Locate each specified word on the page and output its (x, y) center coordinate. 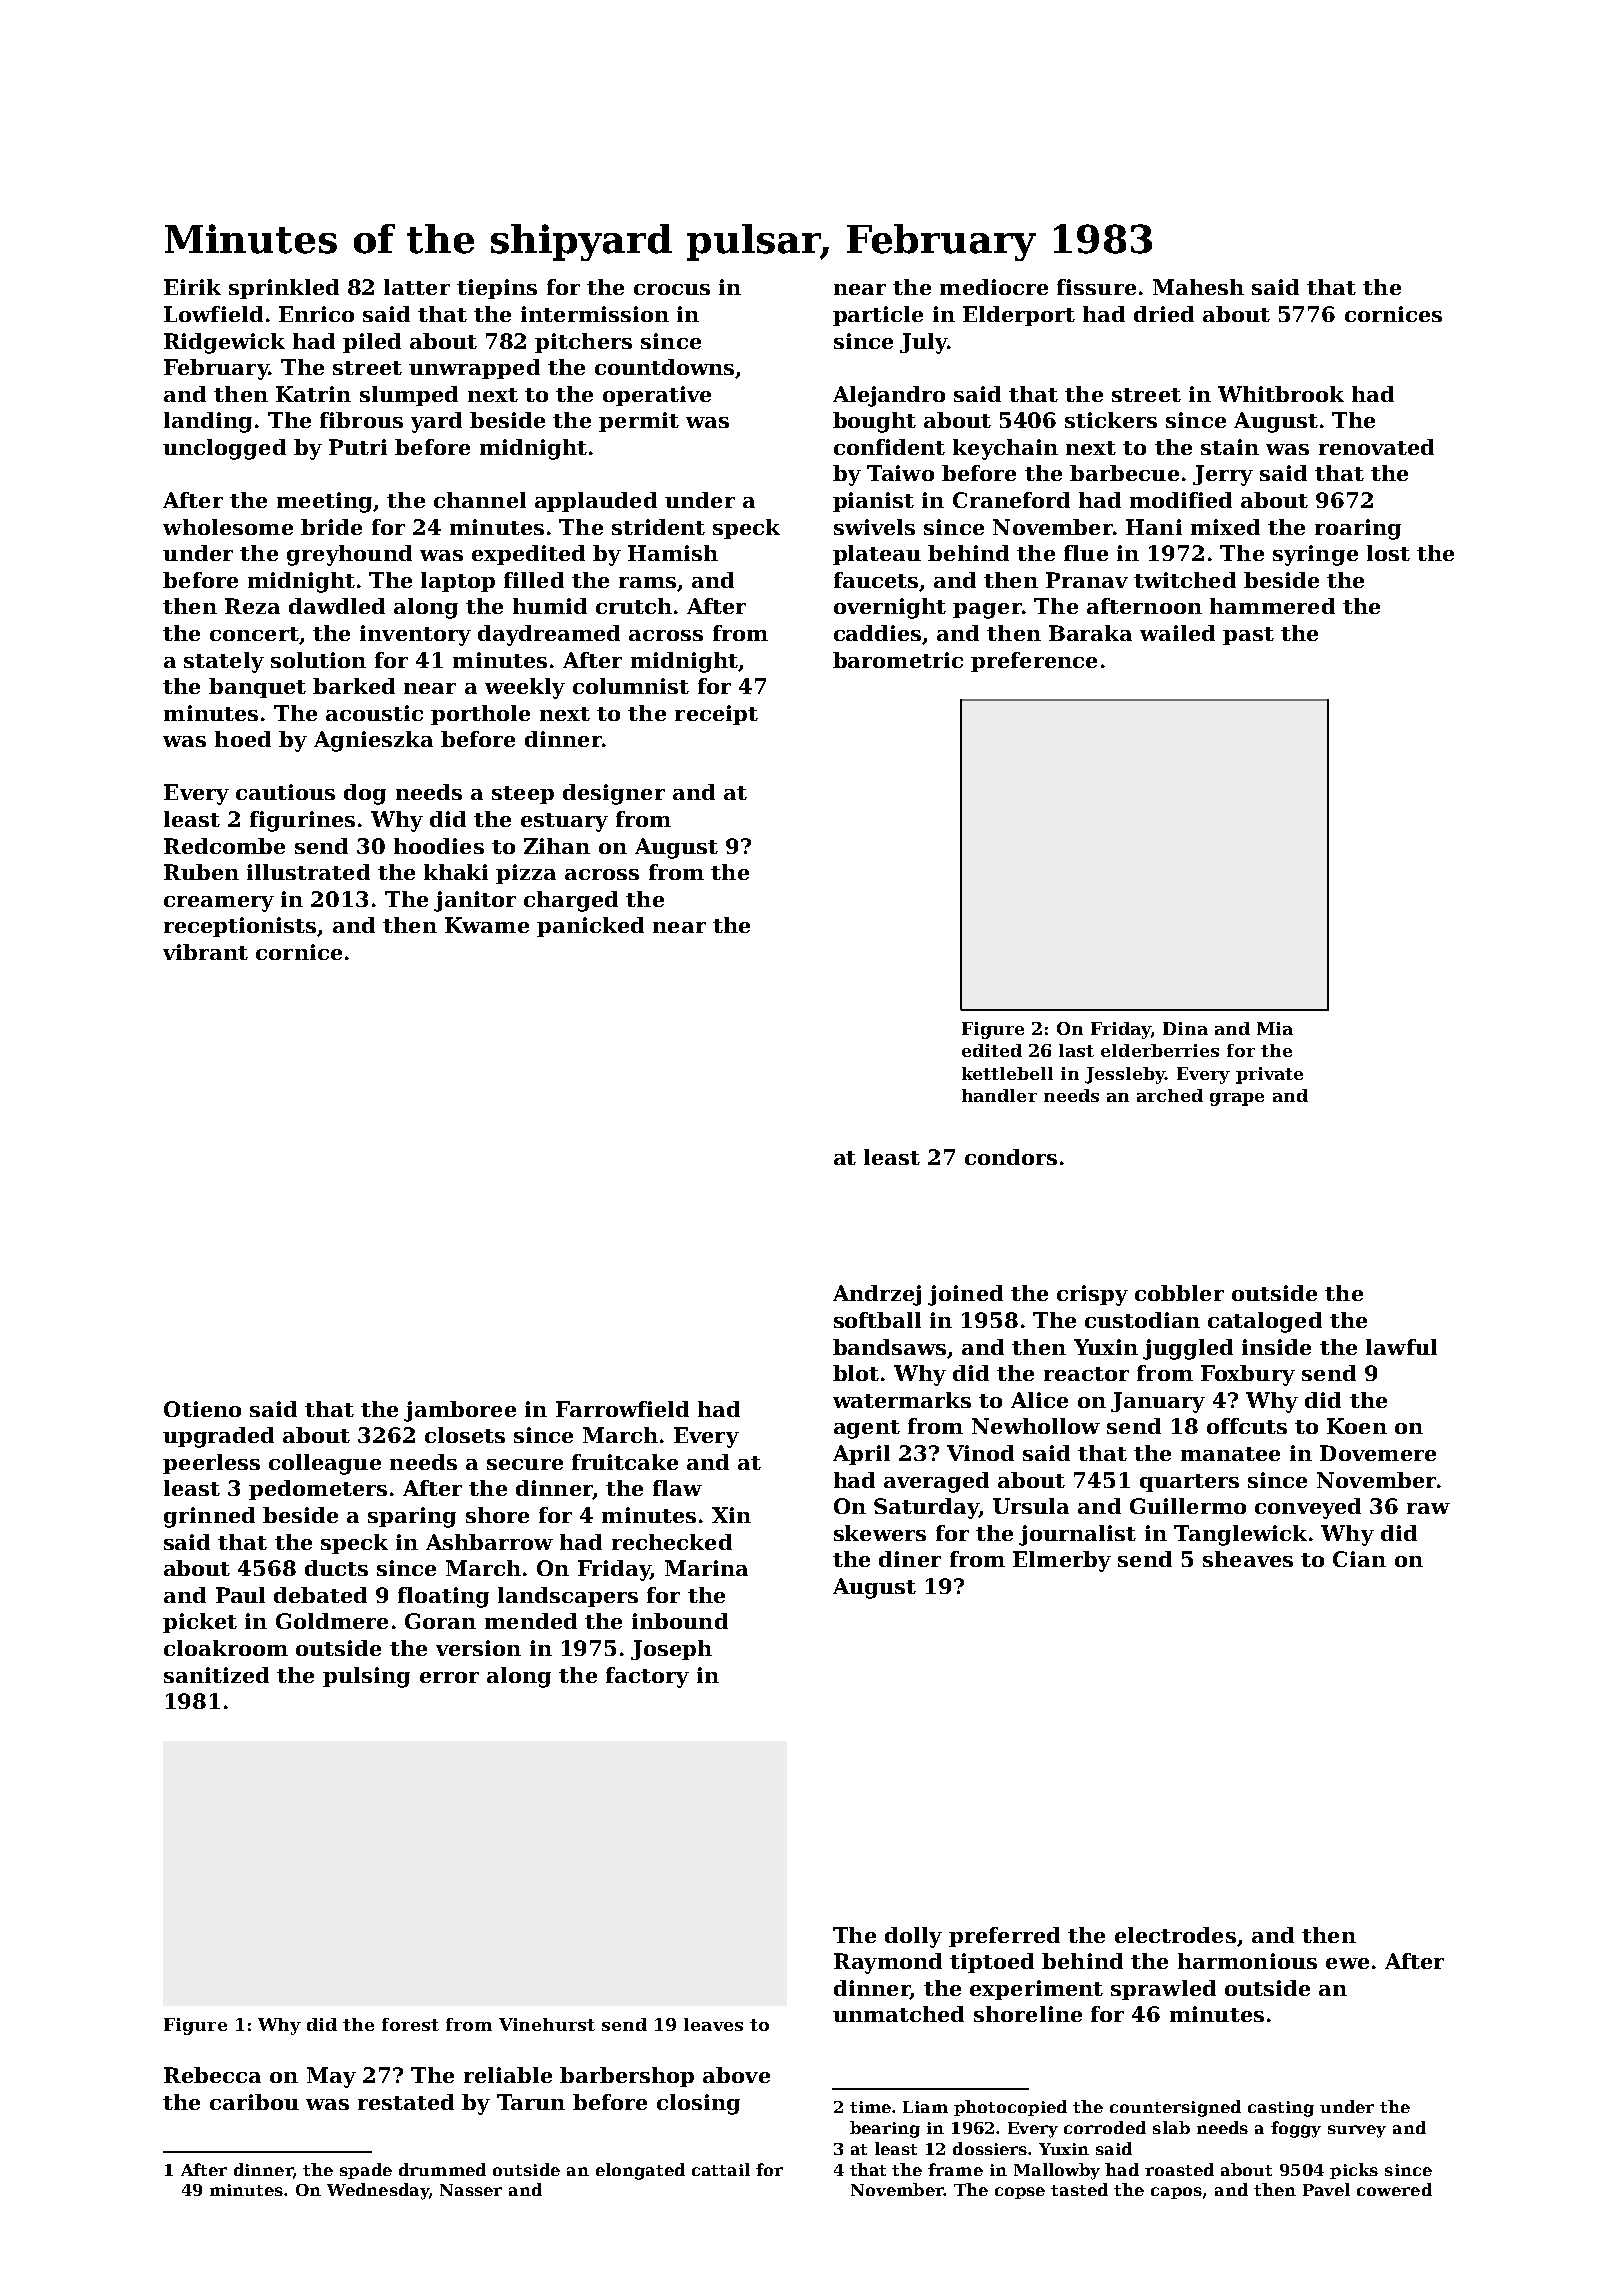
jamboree (460, 1411)
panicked (590, 927)
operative (657, 396)
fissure (1096, 287)
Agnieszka (373, 741)
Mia (1275, 1028)
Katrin (313, 394)
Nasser (471, 2190)
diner (910, 1559)
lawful (1401, 1347)
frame (955, 2169)
